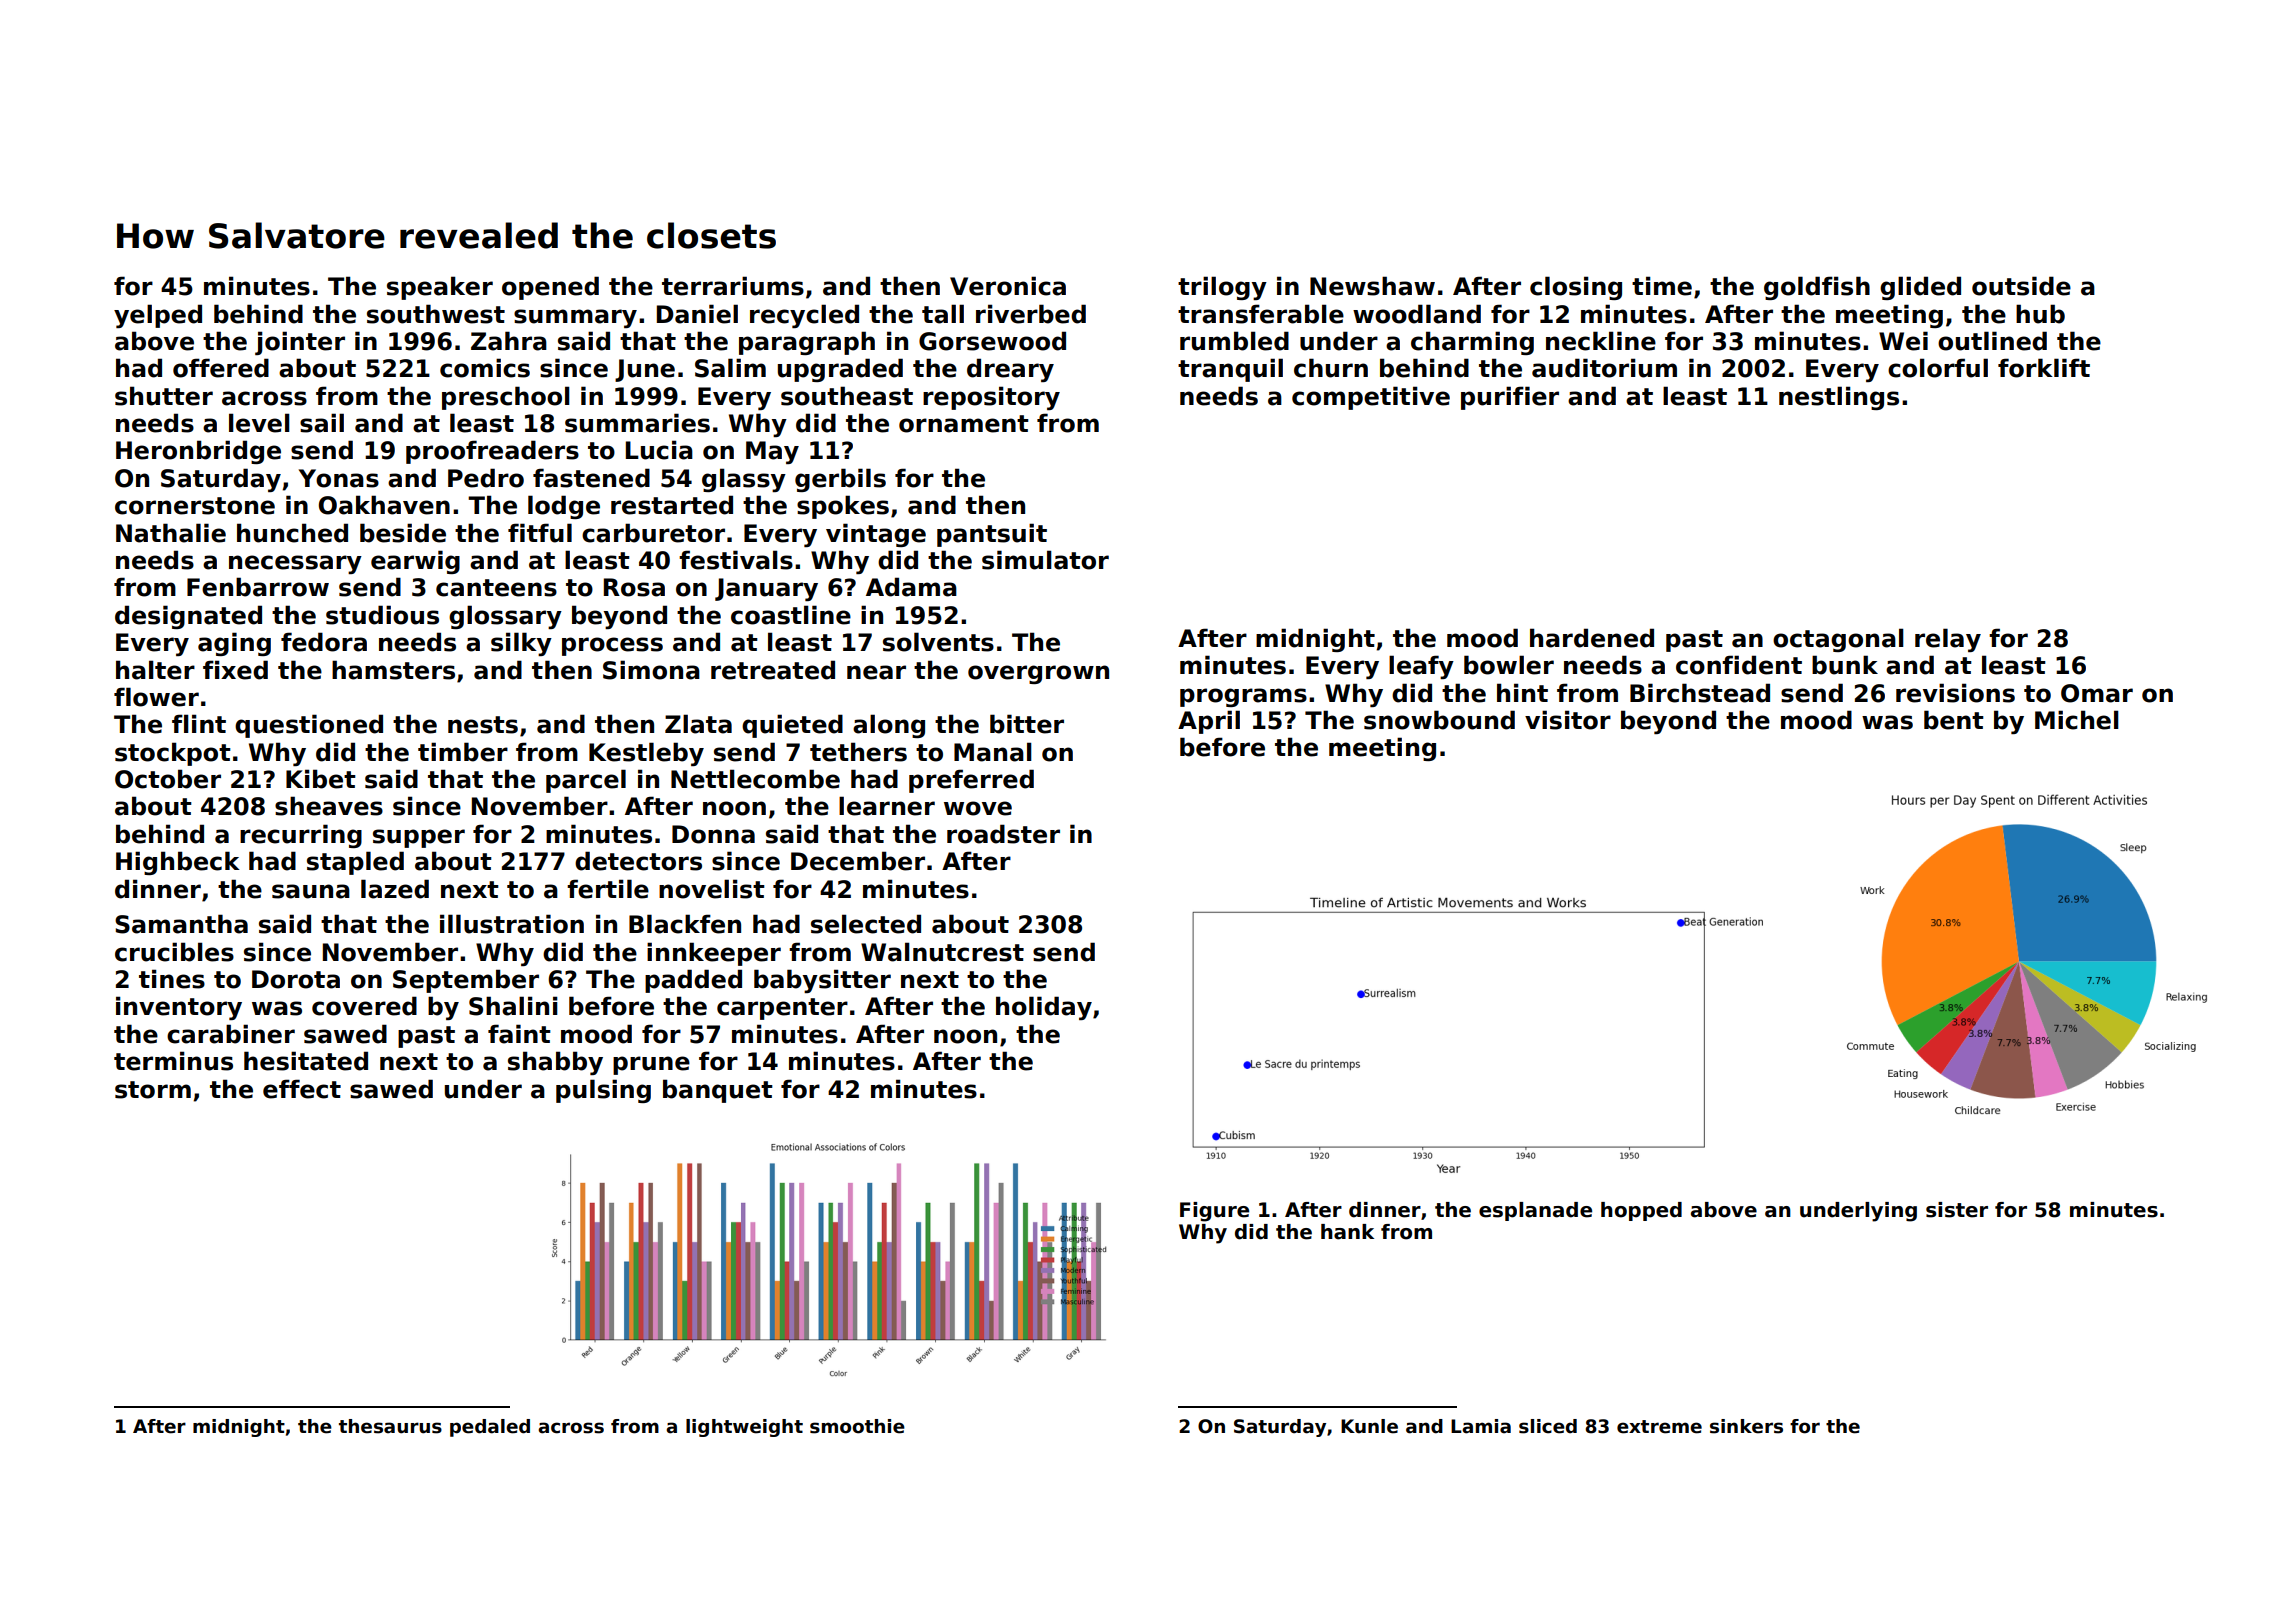 The height and width of the screenshot is (1620, 2292). What do you see at coordinates (1948, 640) in the screenshot?
I see `relay` at bounding box center [1948, 640].
